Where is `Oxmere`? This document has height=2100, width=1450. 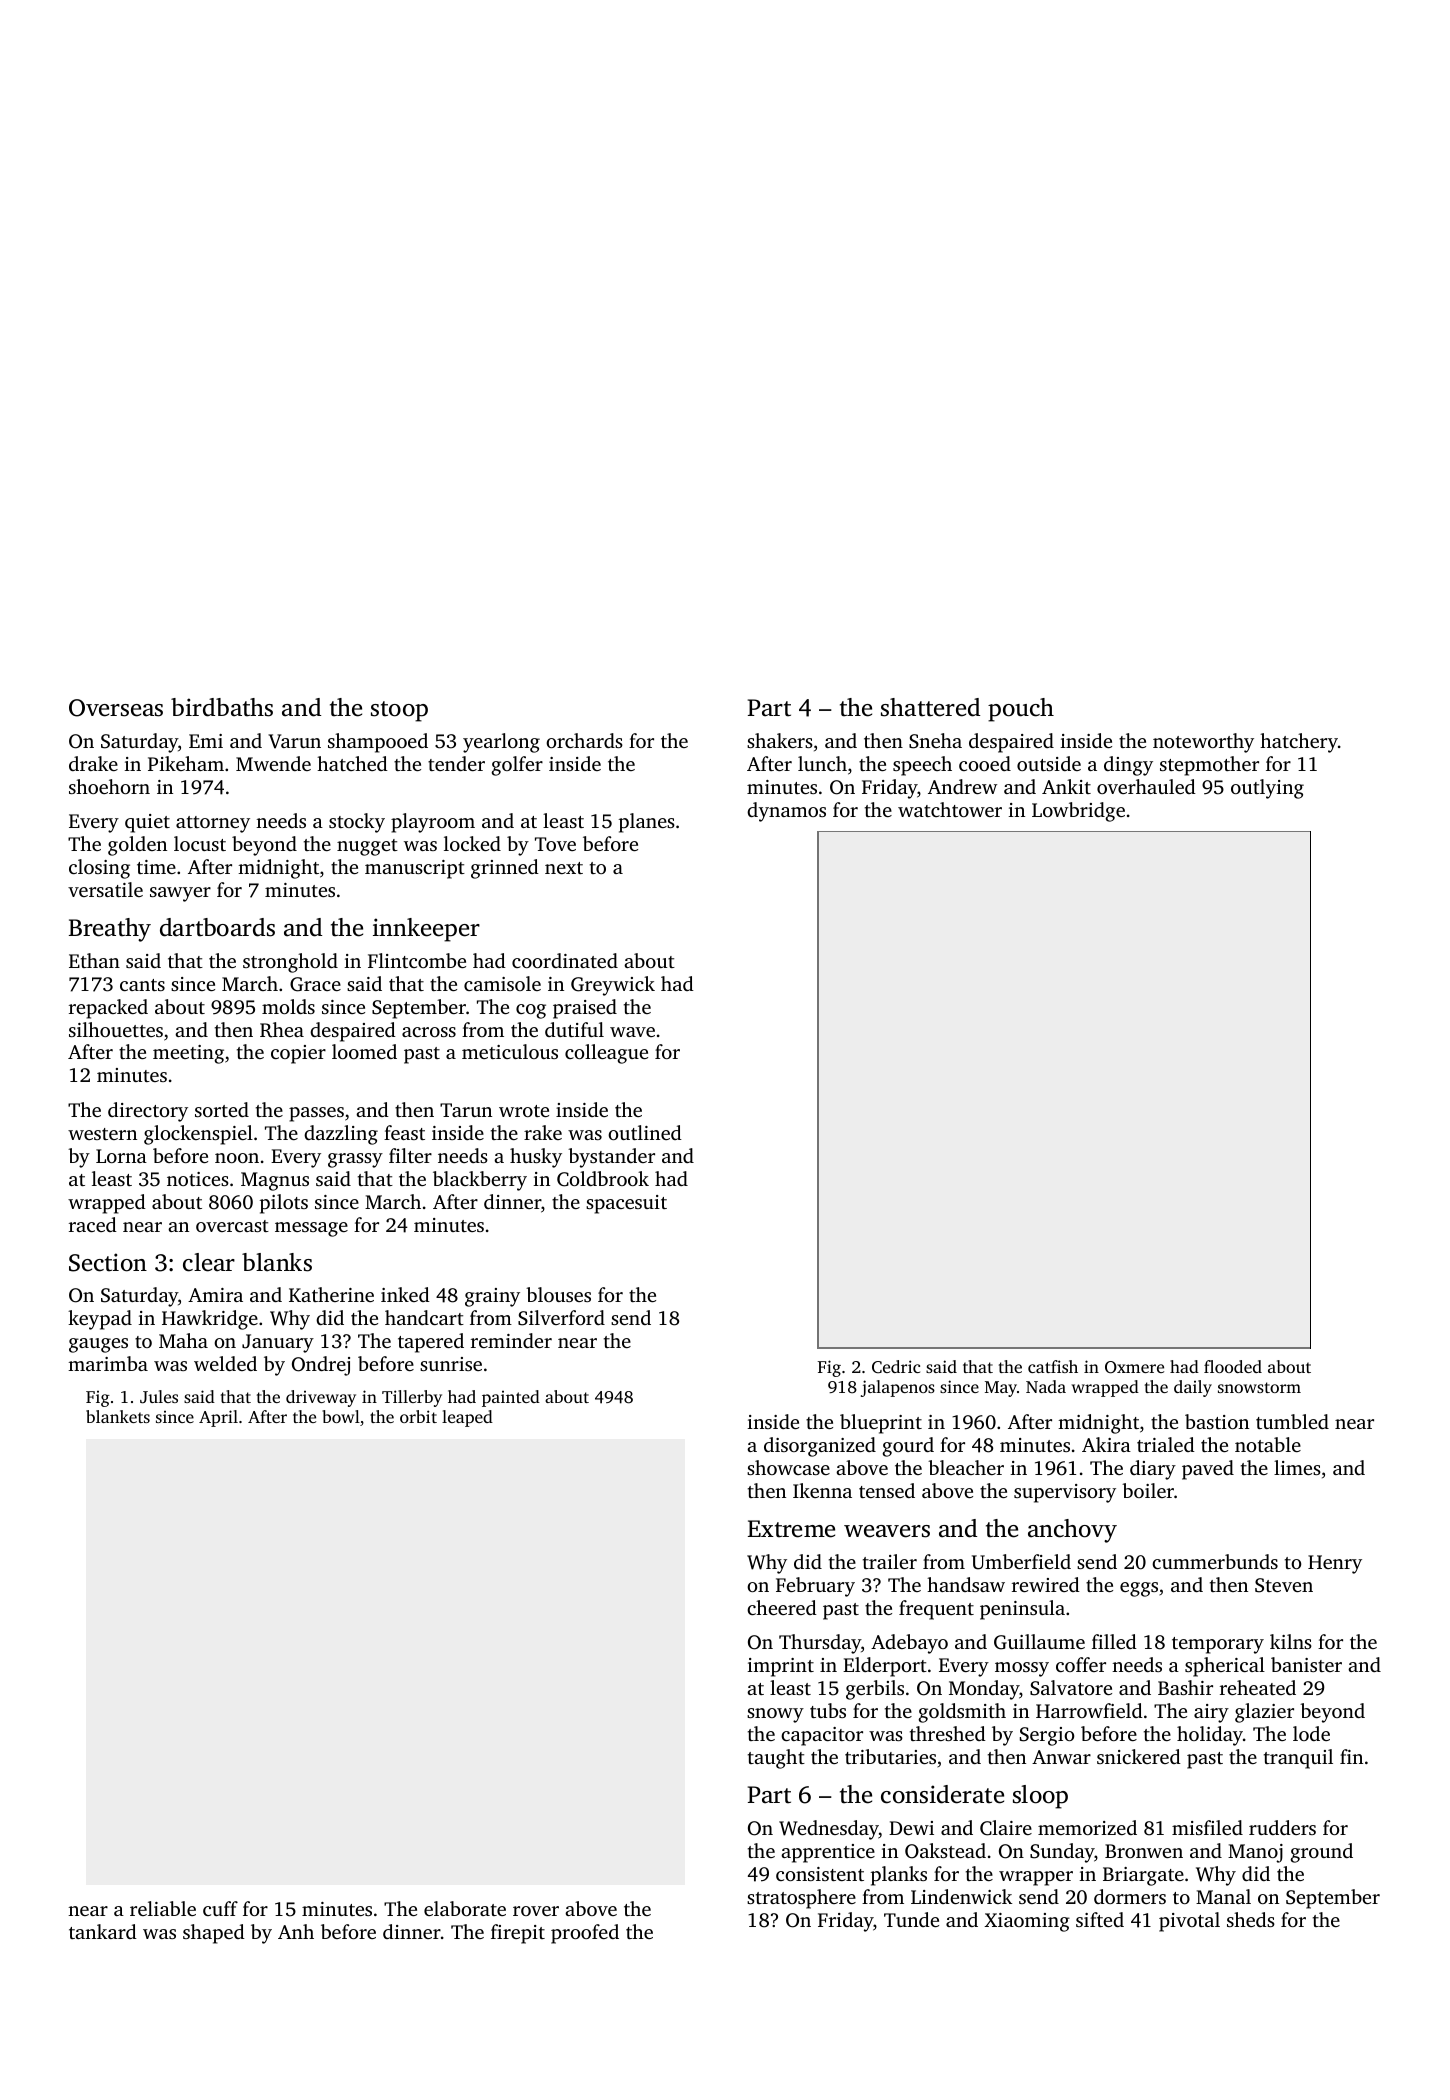 Oxmere is located at coordinates (1134, 1367).
